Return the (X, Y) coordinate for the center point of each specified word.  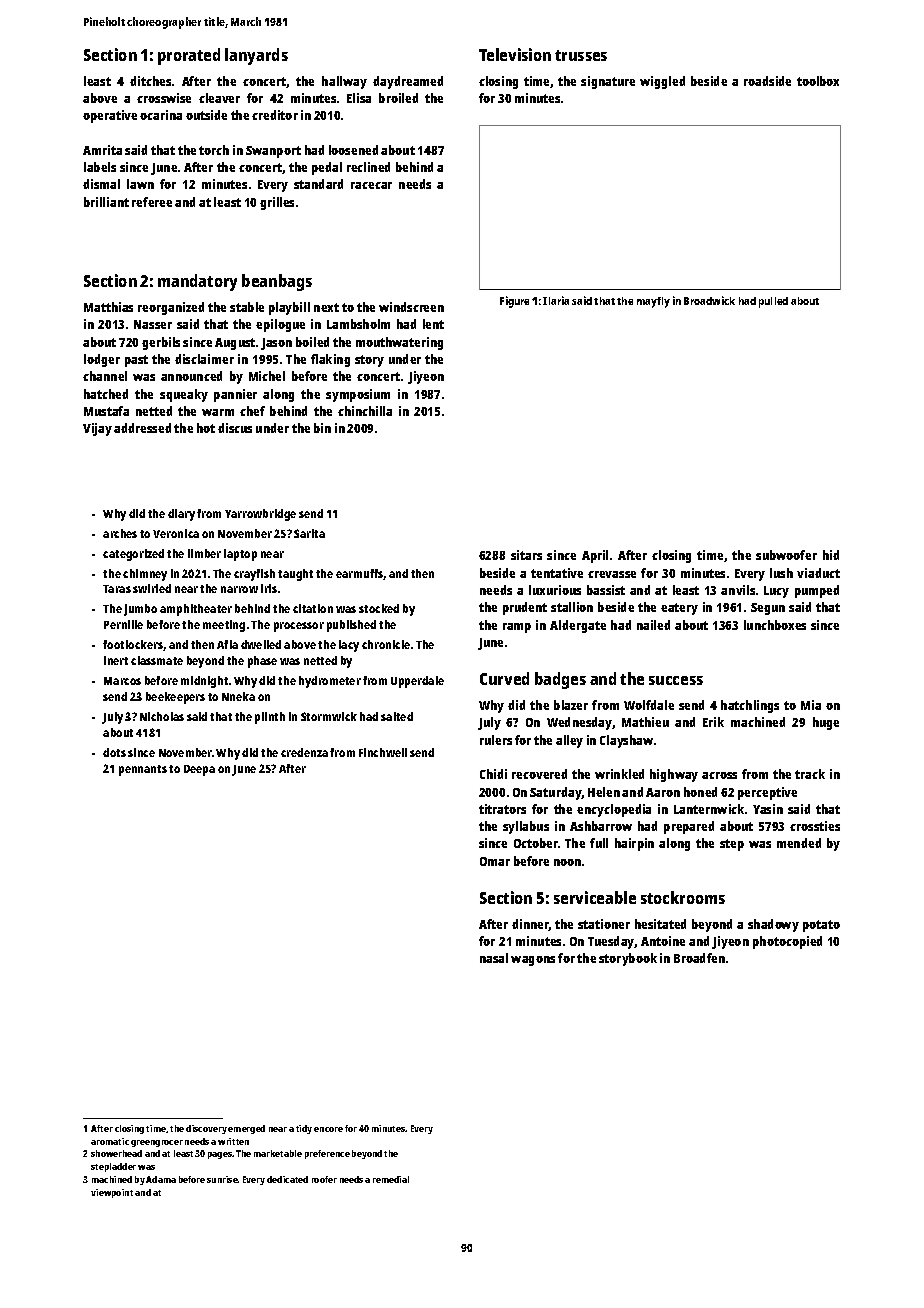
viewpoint (112, 1193)
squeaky (184, 395)
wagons (533, 961)
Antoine (663, 941)
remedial (391, 1179)
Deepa (199, 770)
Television (515, 54)
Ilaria (556, 300)
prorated (189, 56)
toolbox (818, 81)
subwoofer (786, 555)
